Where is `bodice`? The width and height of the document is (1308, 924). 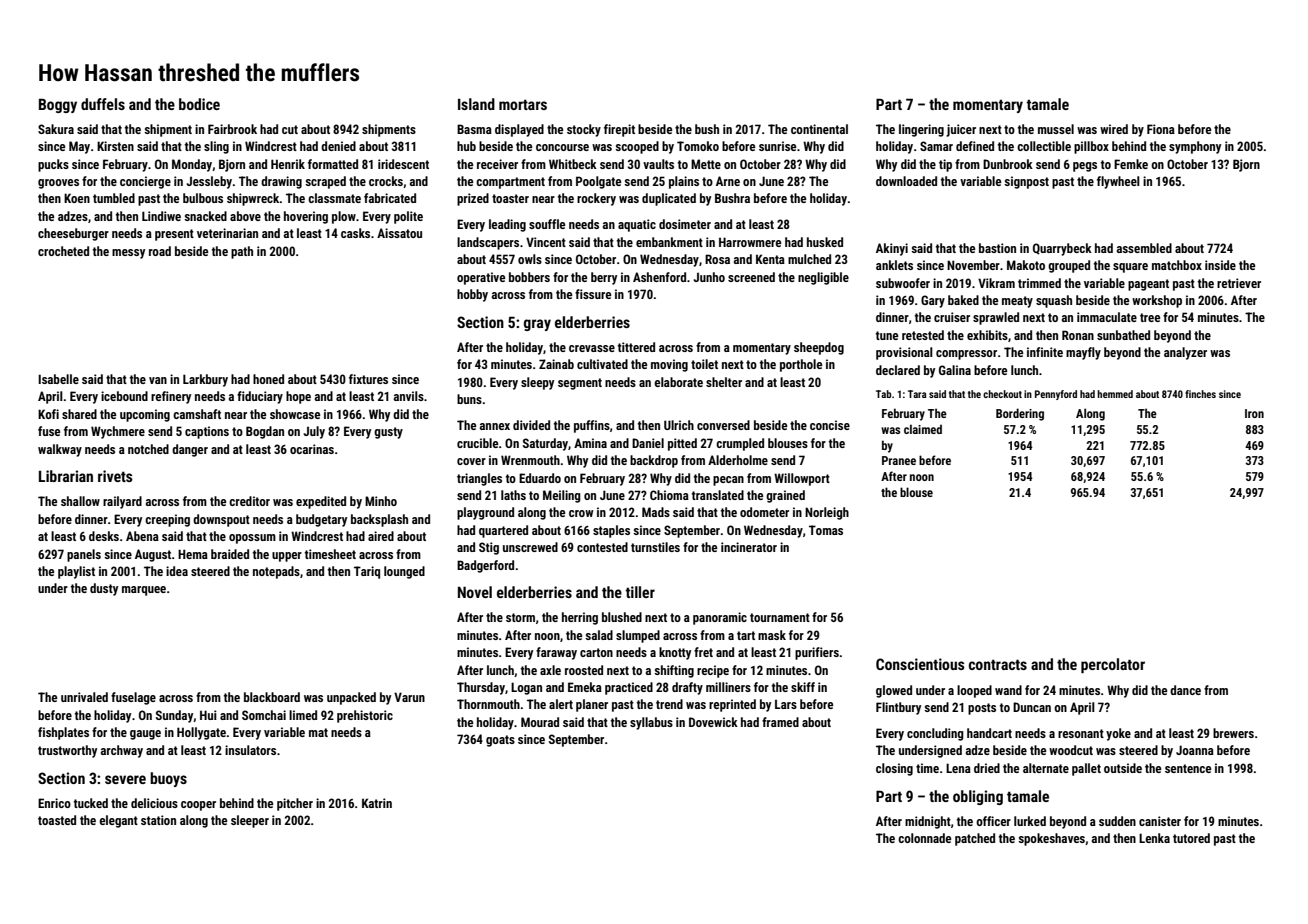 bodice is located at coordinates (199, 104).
